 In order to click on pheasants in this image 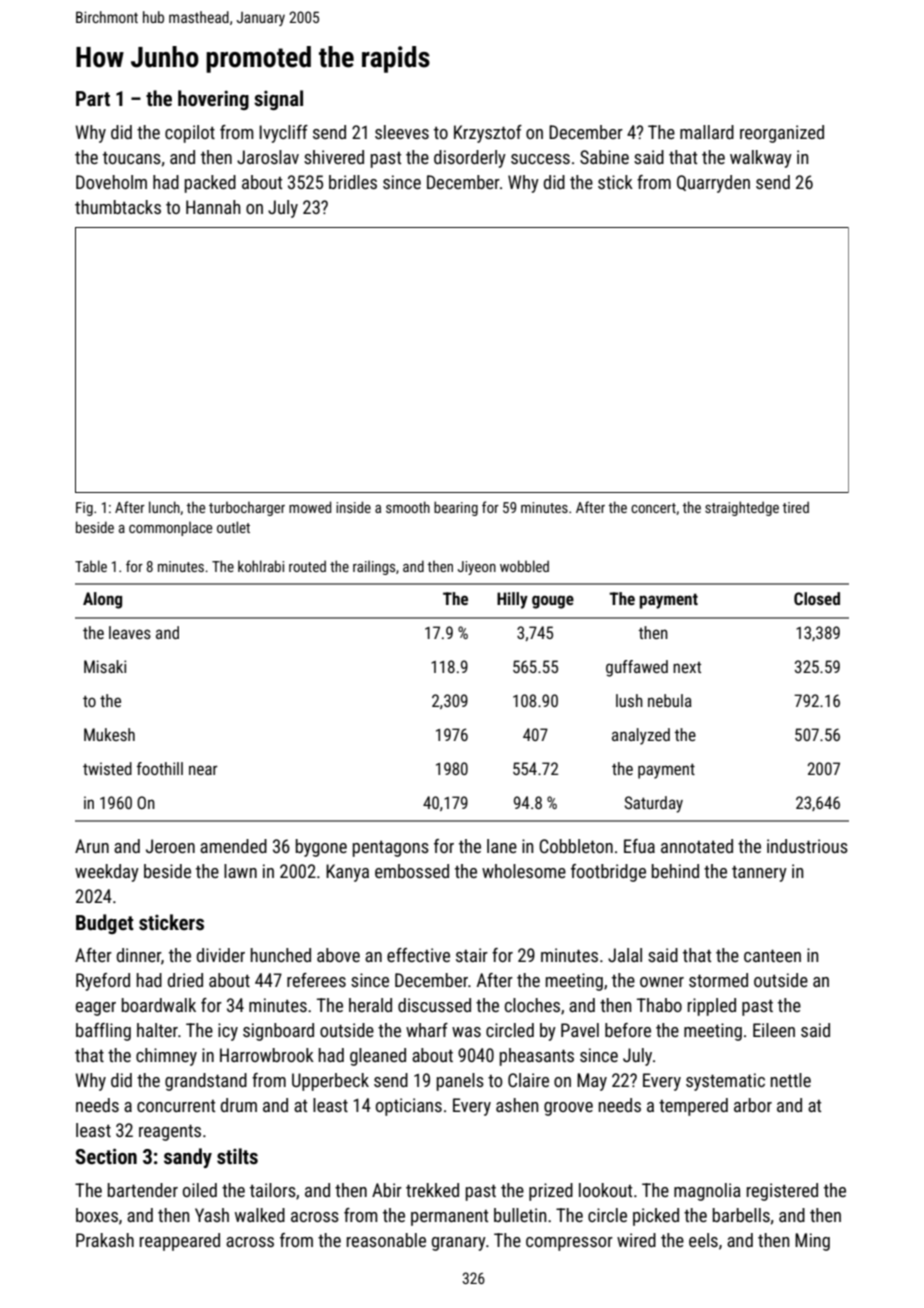, I will do `click(537, 1057)`.
